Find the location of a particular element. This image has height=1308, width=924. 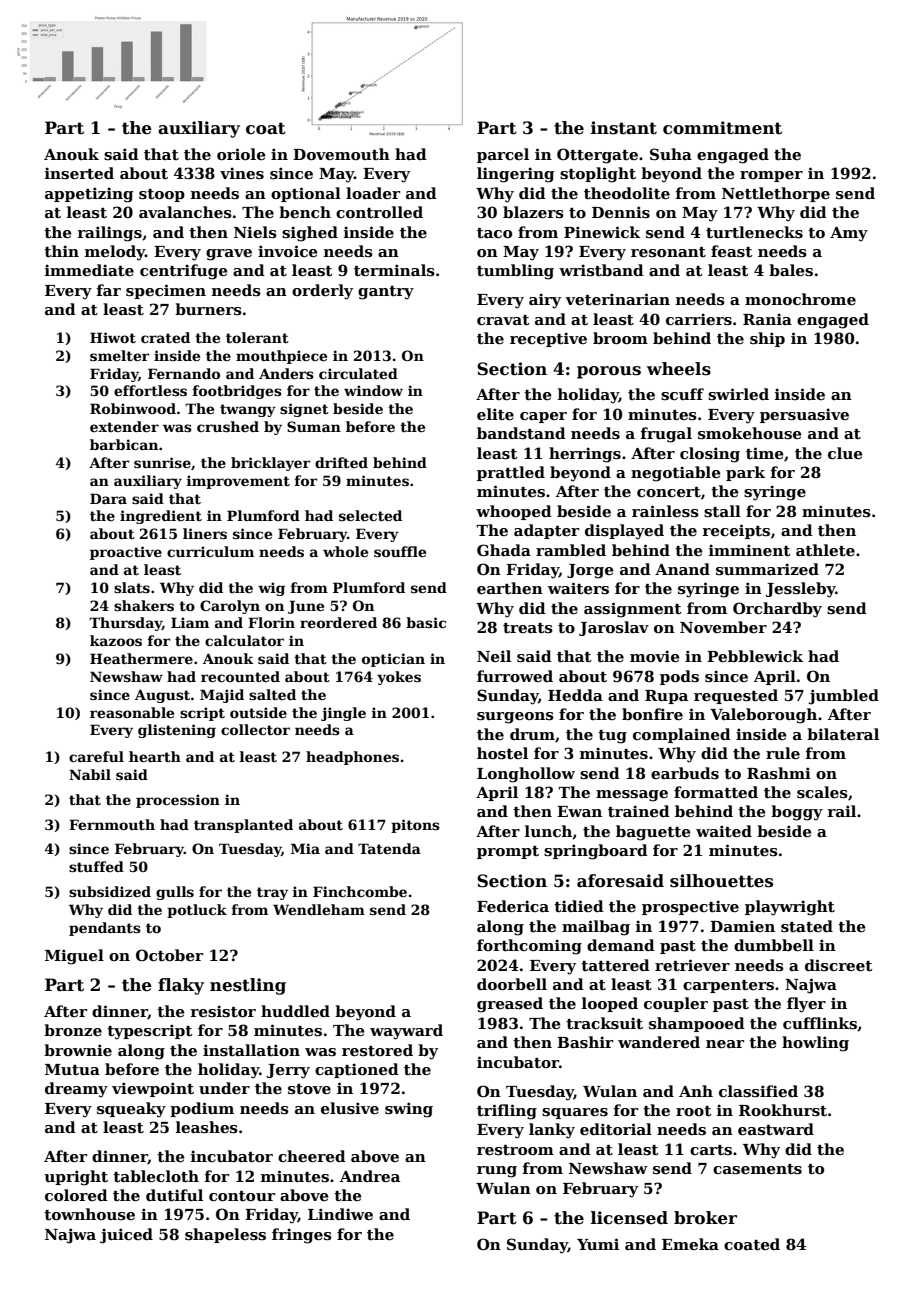

bilateral is located at coordinates (843, 734).
